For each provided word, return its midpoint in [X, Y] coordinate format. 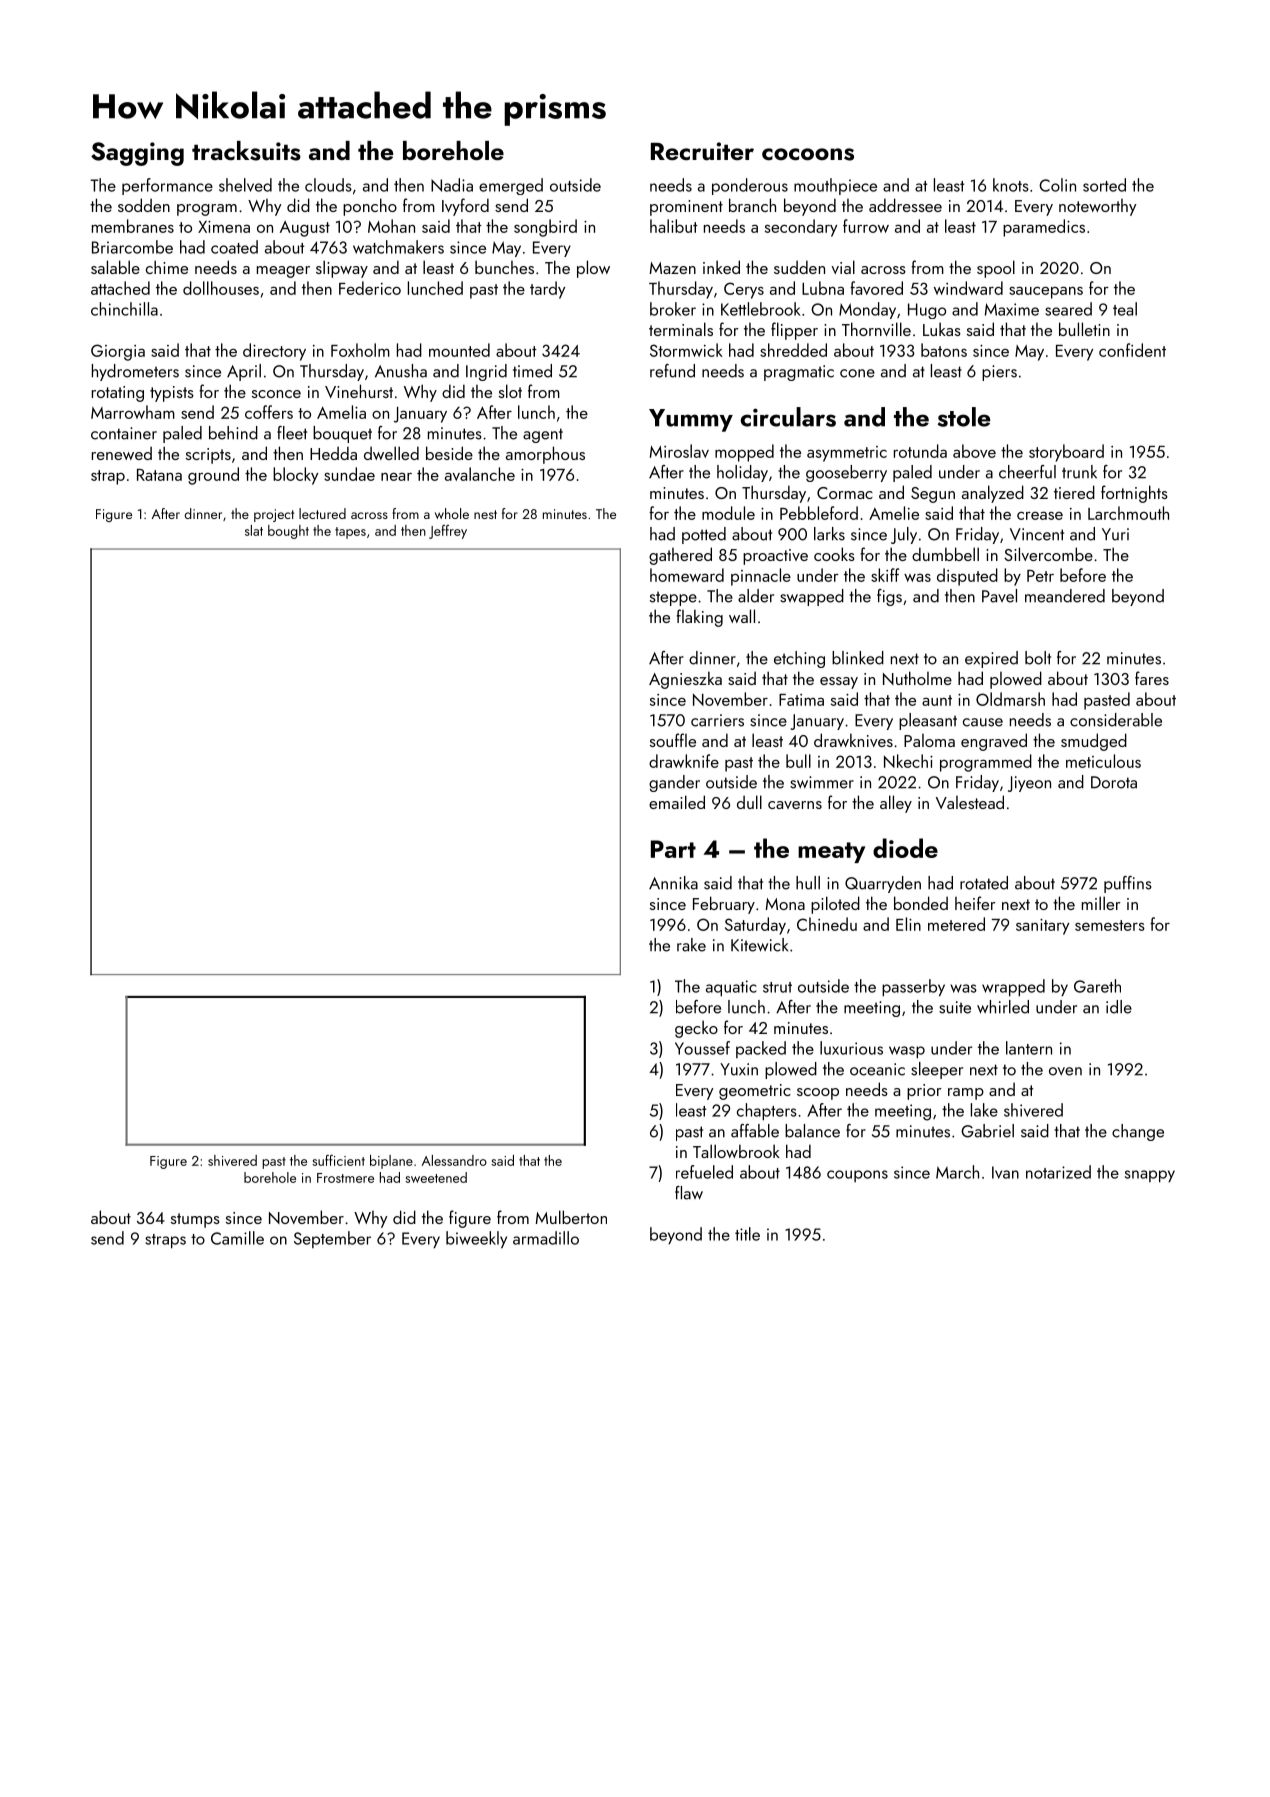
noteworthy [1098, 207]
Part [673, 849]
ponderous [750, 186]
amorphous [545, 455]
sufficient [338, 1160]
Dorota [1114, 782]
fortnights [1134, 494]
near [396, 477]
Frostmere [345, 1178]
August [305, 229]
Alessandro [454, 1160]
